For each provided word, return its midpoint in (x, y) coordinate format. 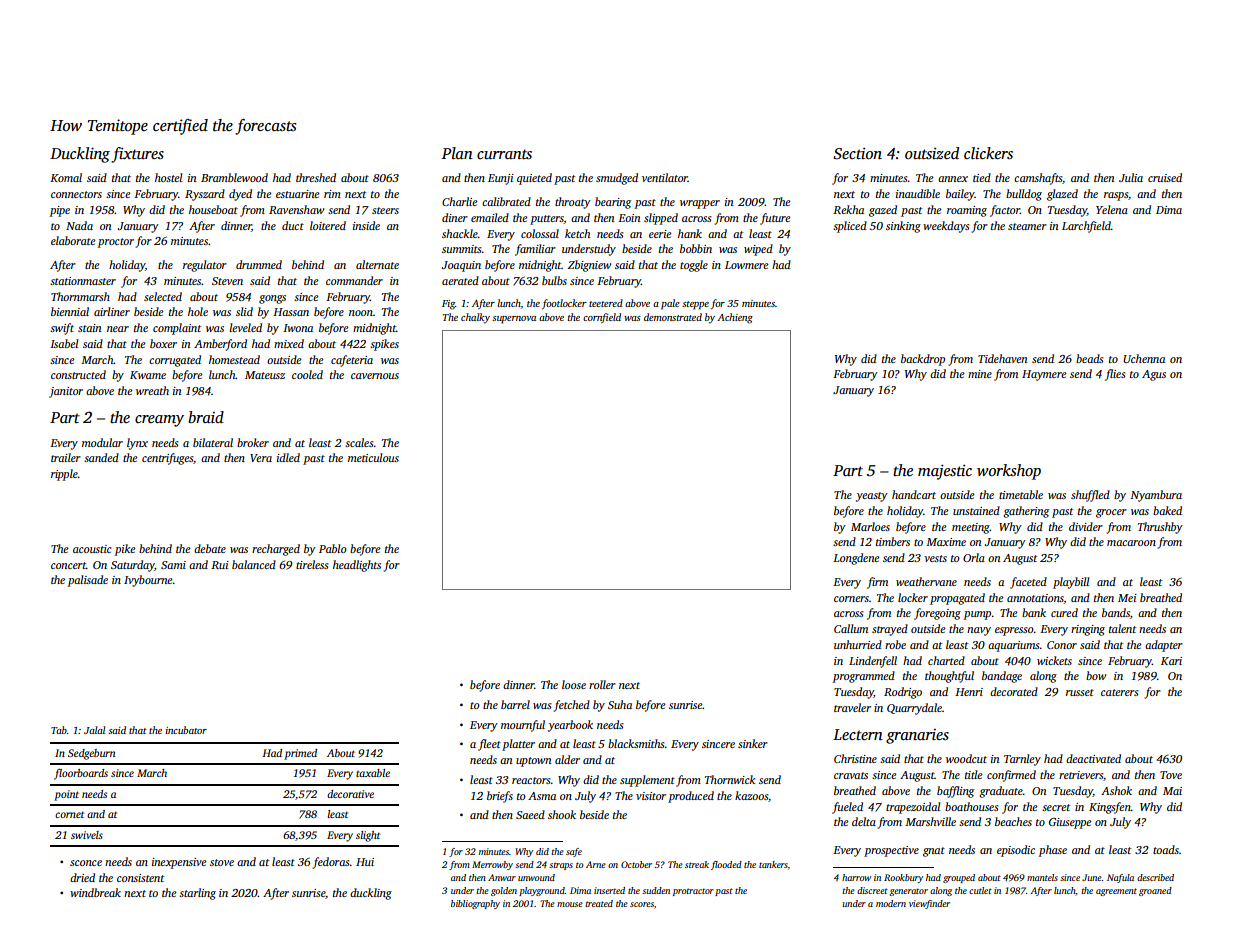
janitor (66, 392)
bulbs (554, 280)
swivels (87, 835)
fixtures (137, 155)
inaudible (918, 193)
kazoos (751, 795)
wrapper (700, 204)
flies (1115, 375)
